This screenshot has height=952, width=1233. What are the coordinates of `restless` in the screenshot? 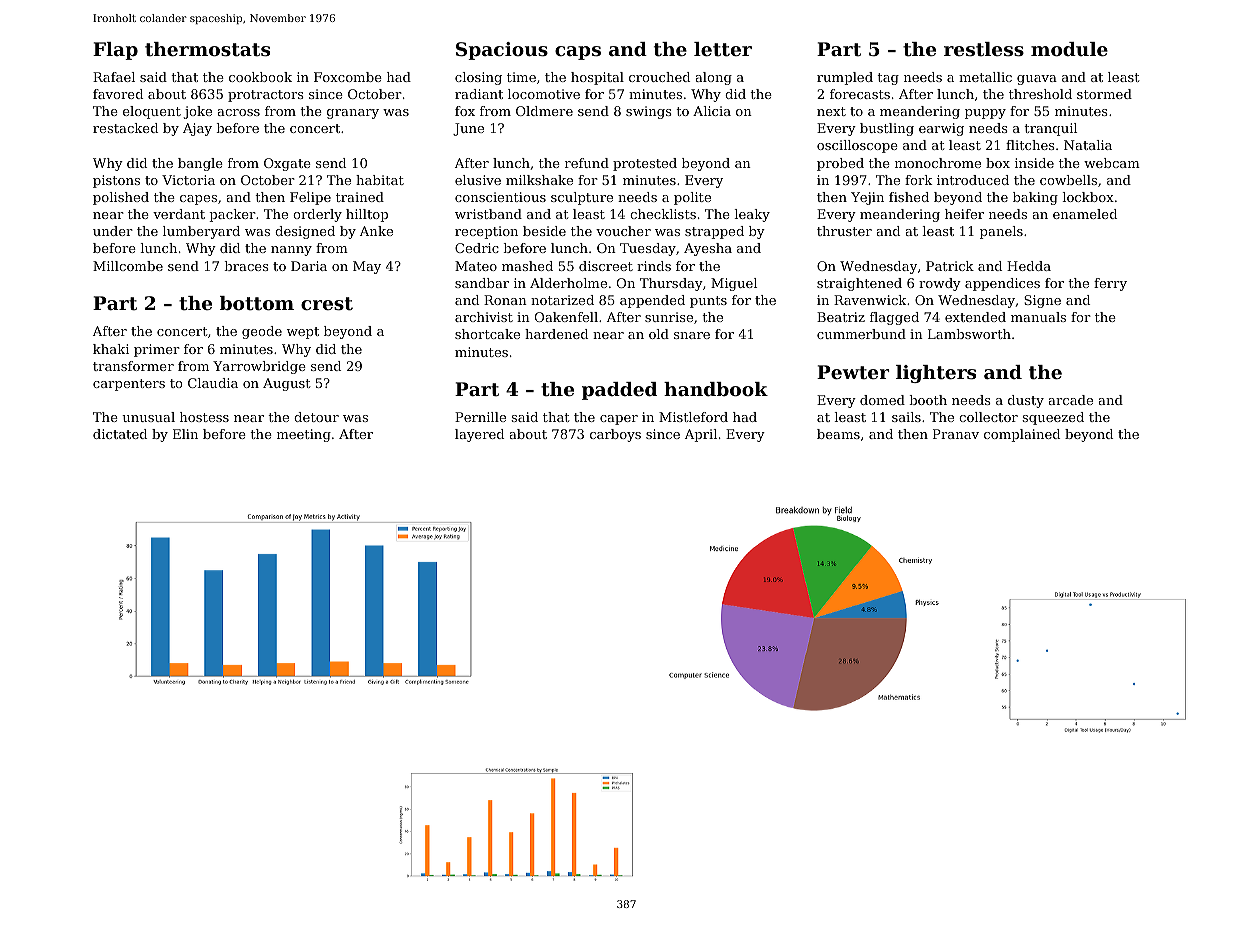 It's located at (984, 49).
